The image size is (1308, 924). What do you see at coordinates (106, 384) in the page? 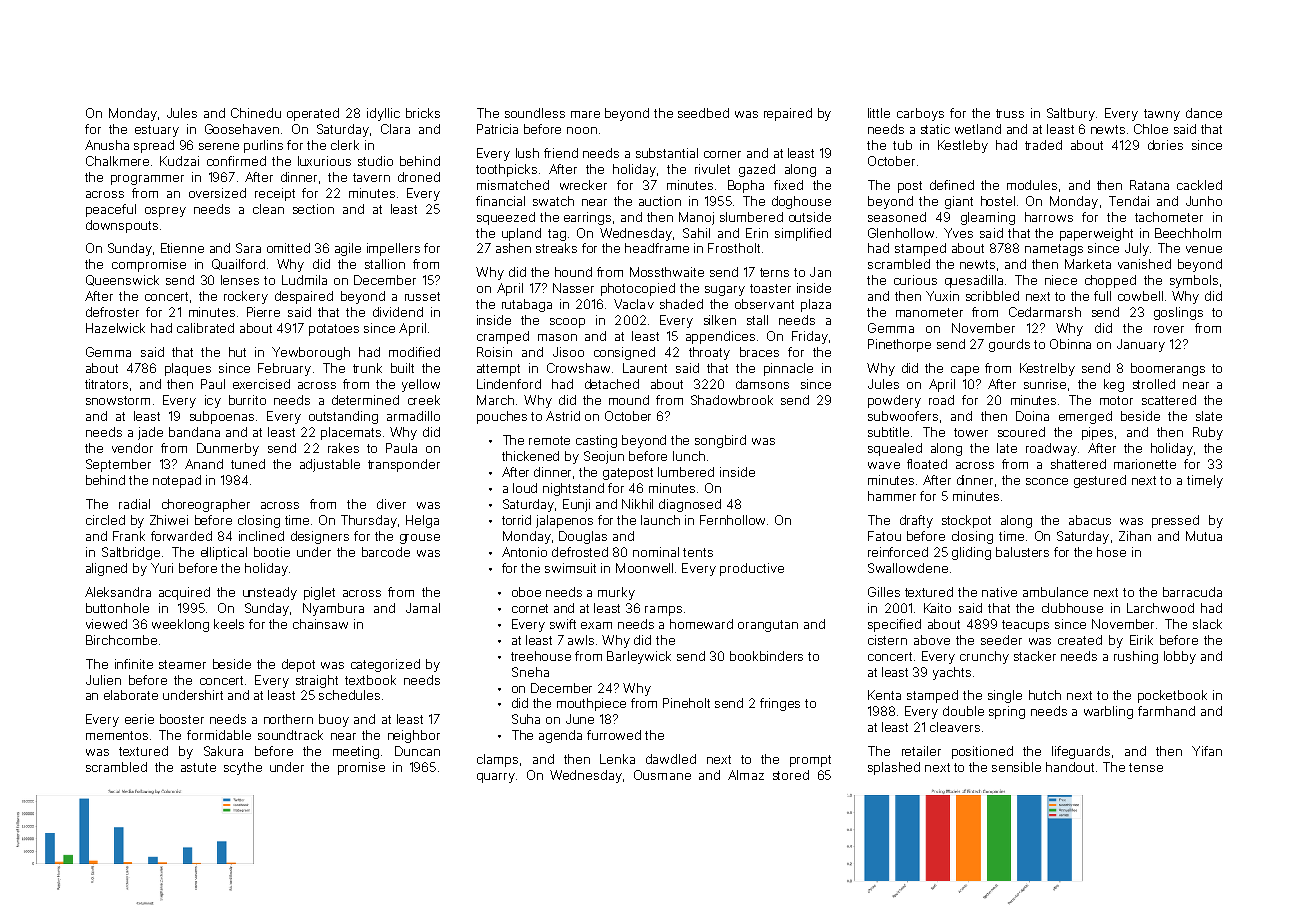
I see `titrators` at bounding box center [106, 384].
